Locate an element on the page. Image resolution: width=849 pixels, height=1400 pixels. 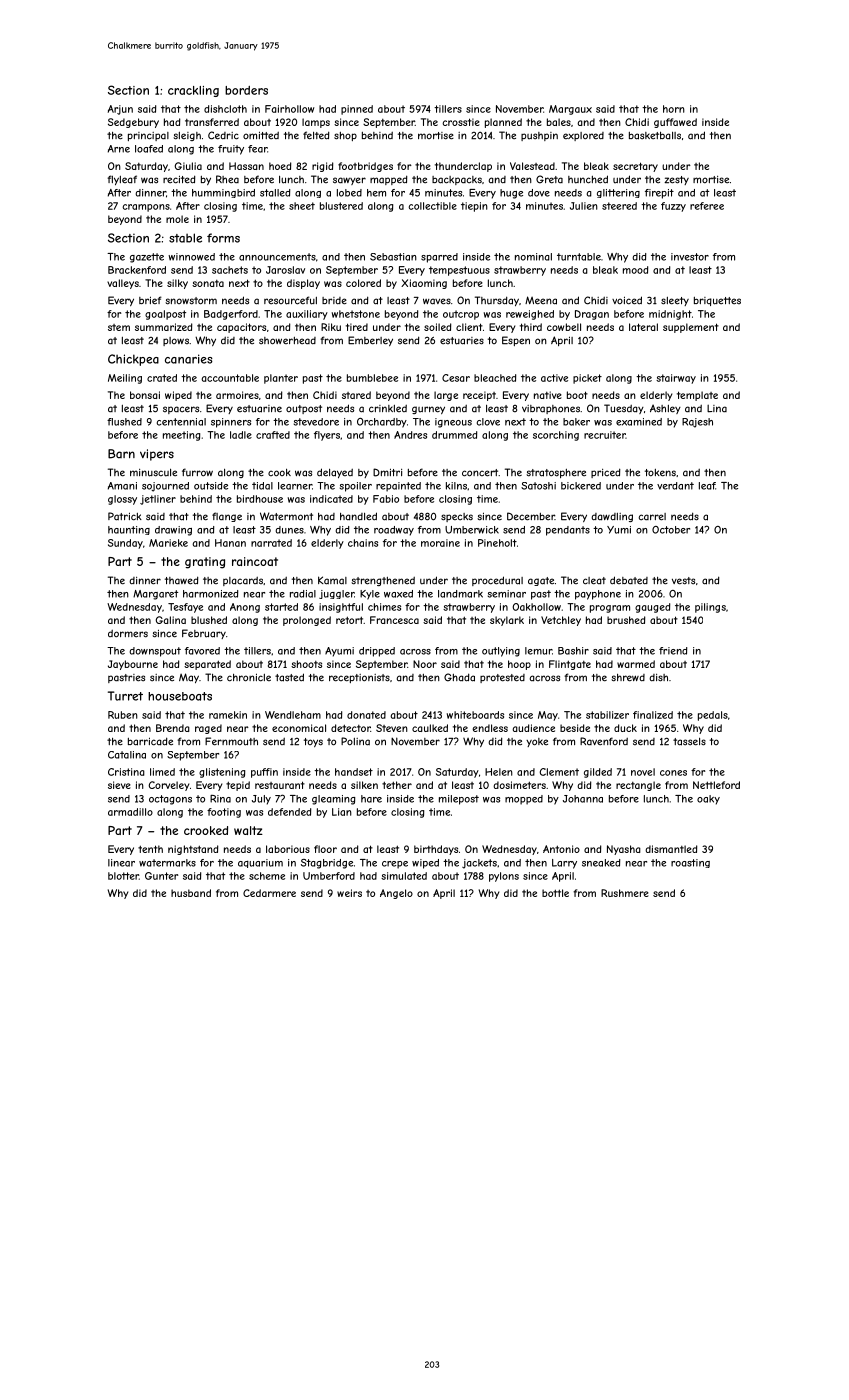
huge is located at coordinates (511, 194).
